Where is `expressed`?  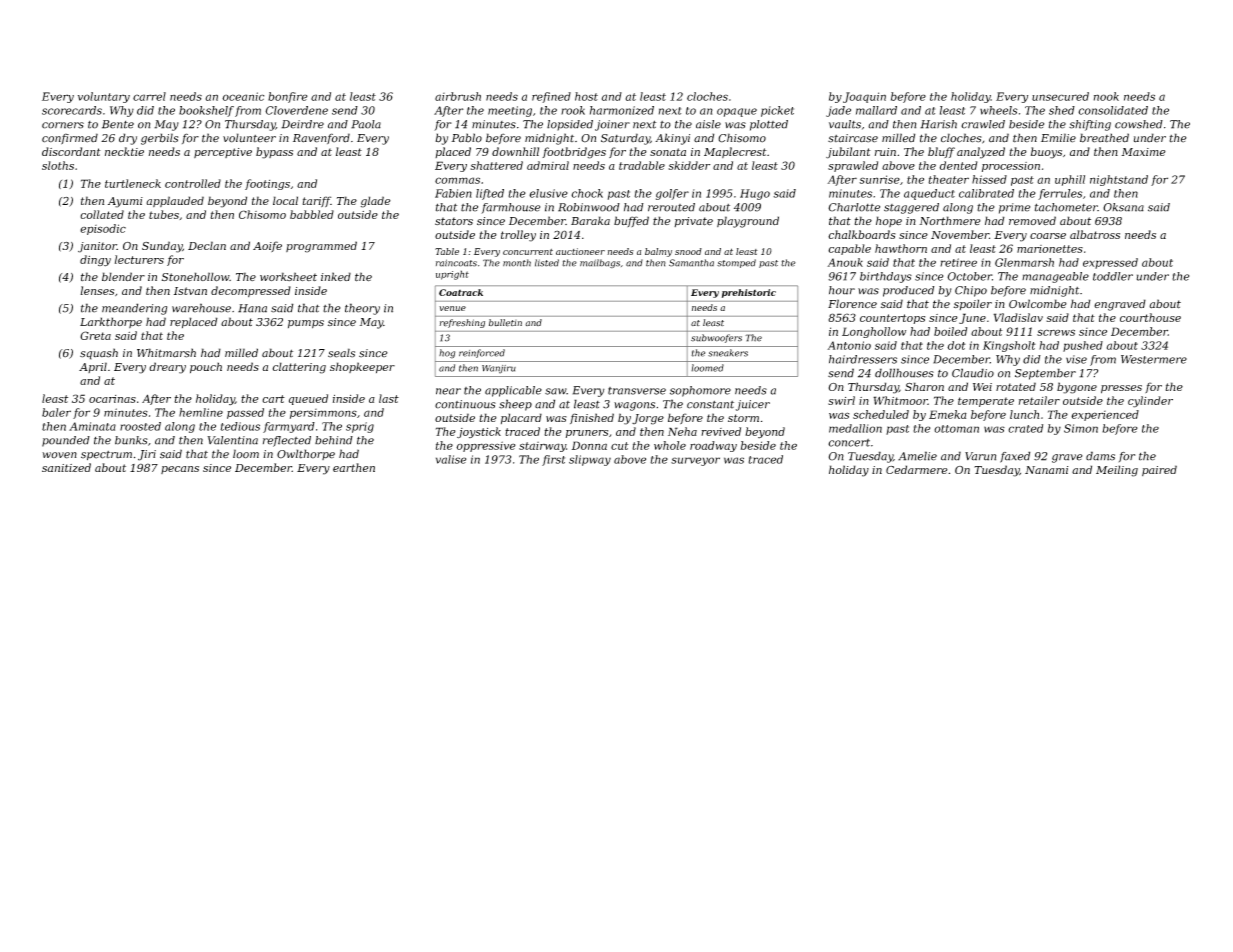
expressed is located at coordinates (1110, 263).
